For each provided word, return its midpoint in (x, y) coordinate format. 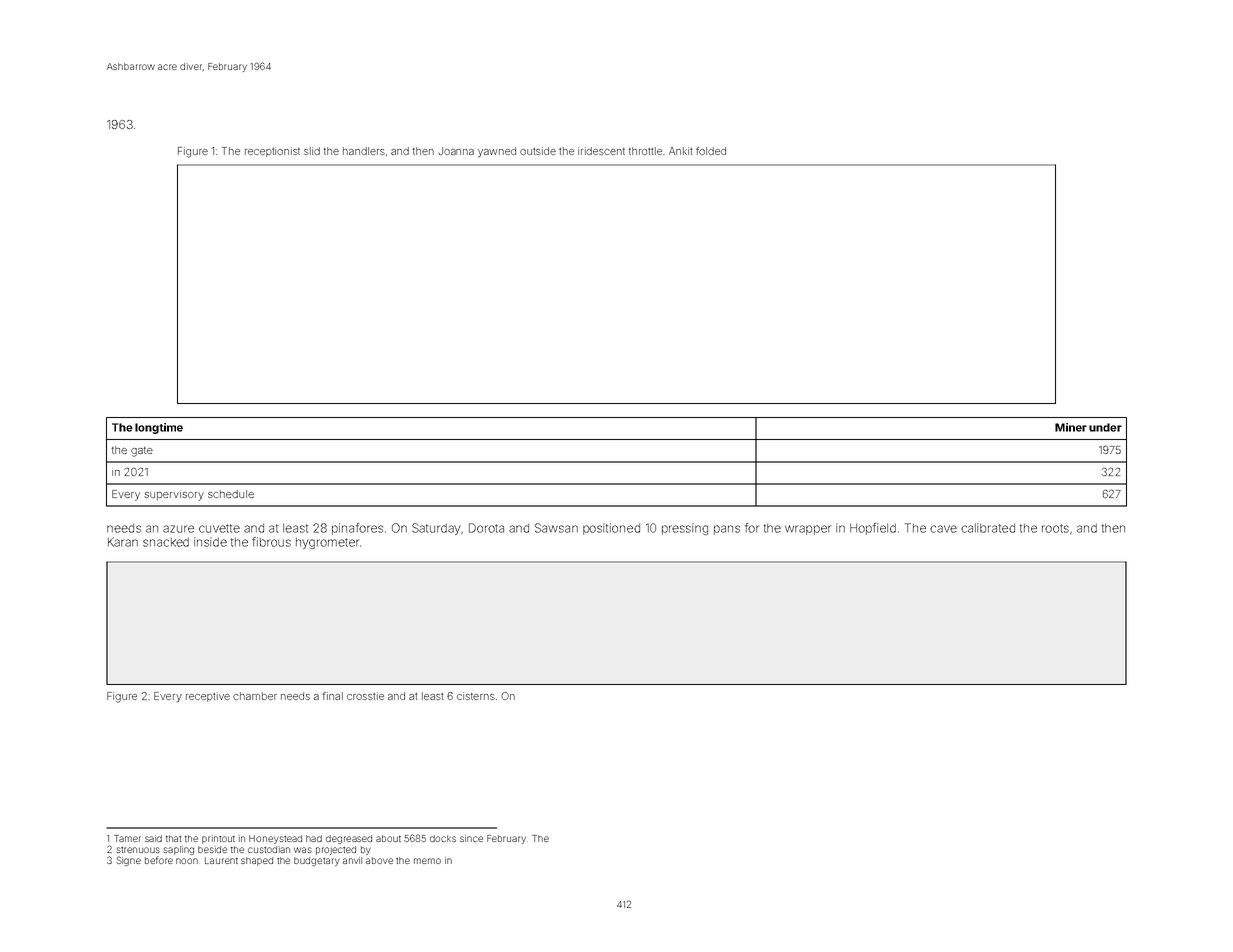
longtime (159, 428)
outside (538, 151)
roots (1055, 528)
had (314, 838)
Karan (123, 542)
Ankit (681, 151)
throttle (645, 151)
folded (711, 151)
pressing (685, 529)
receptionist (272, 152)
